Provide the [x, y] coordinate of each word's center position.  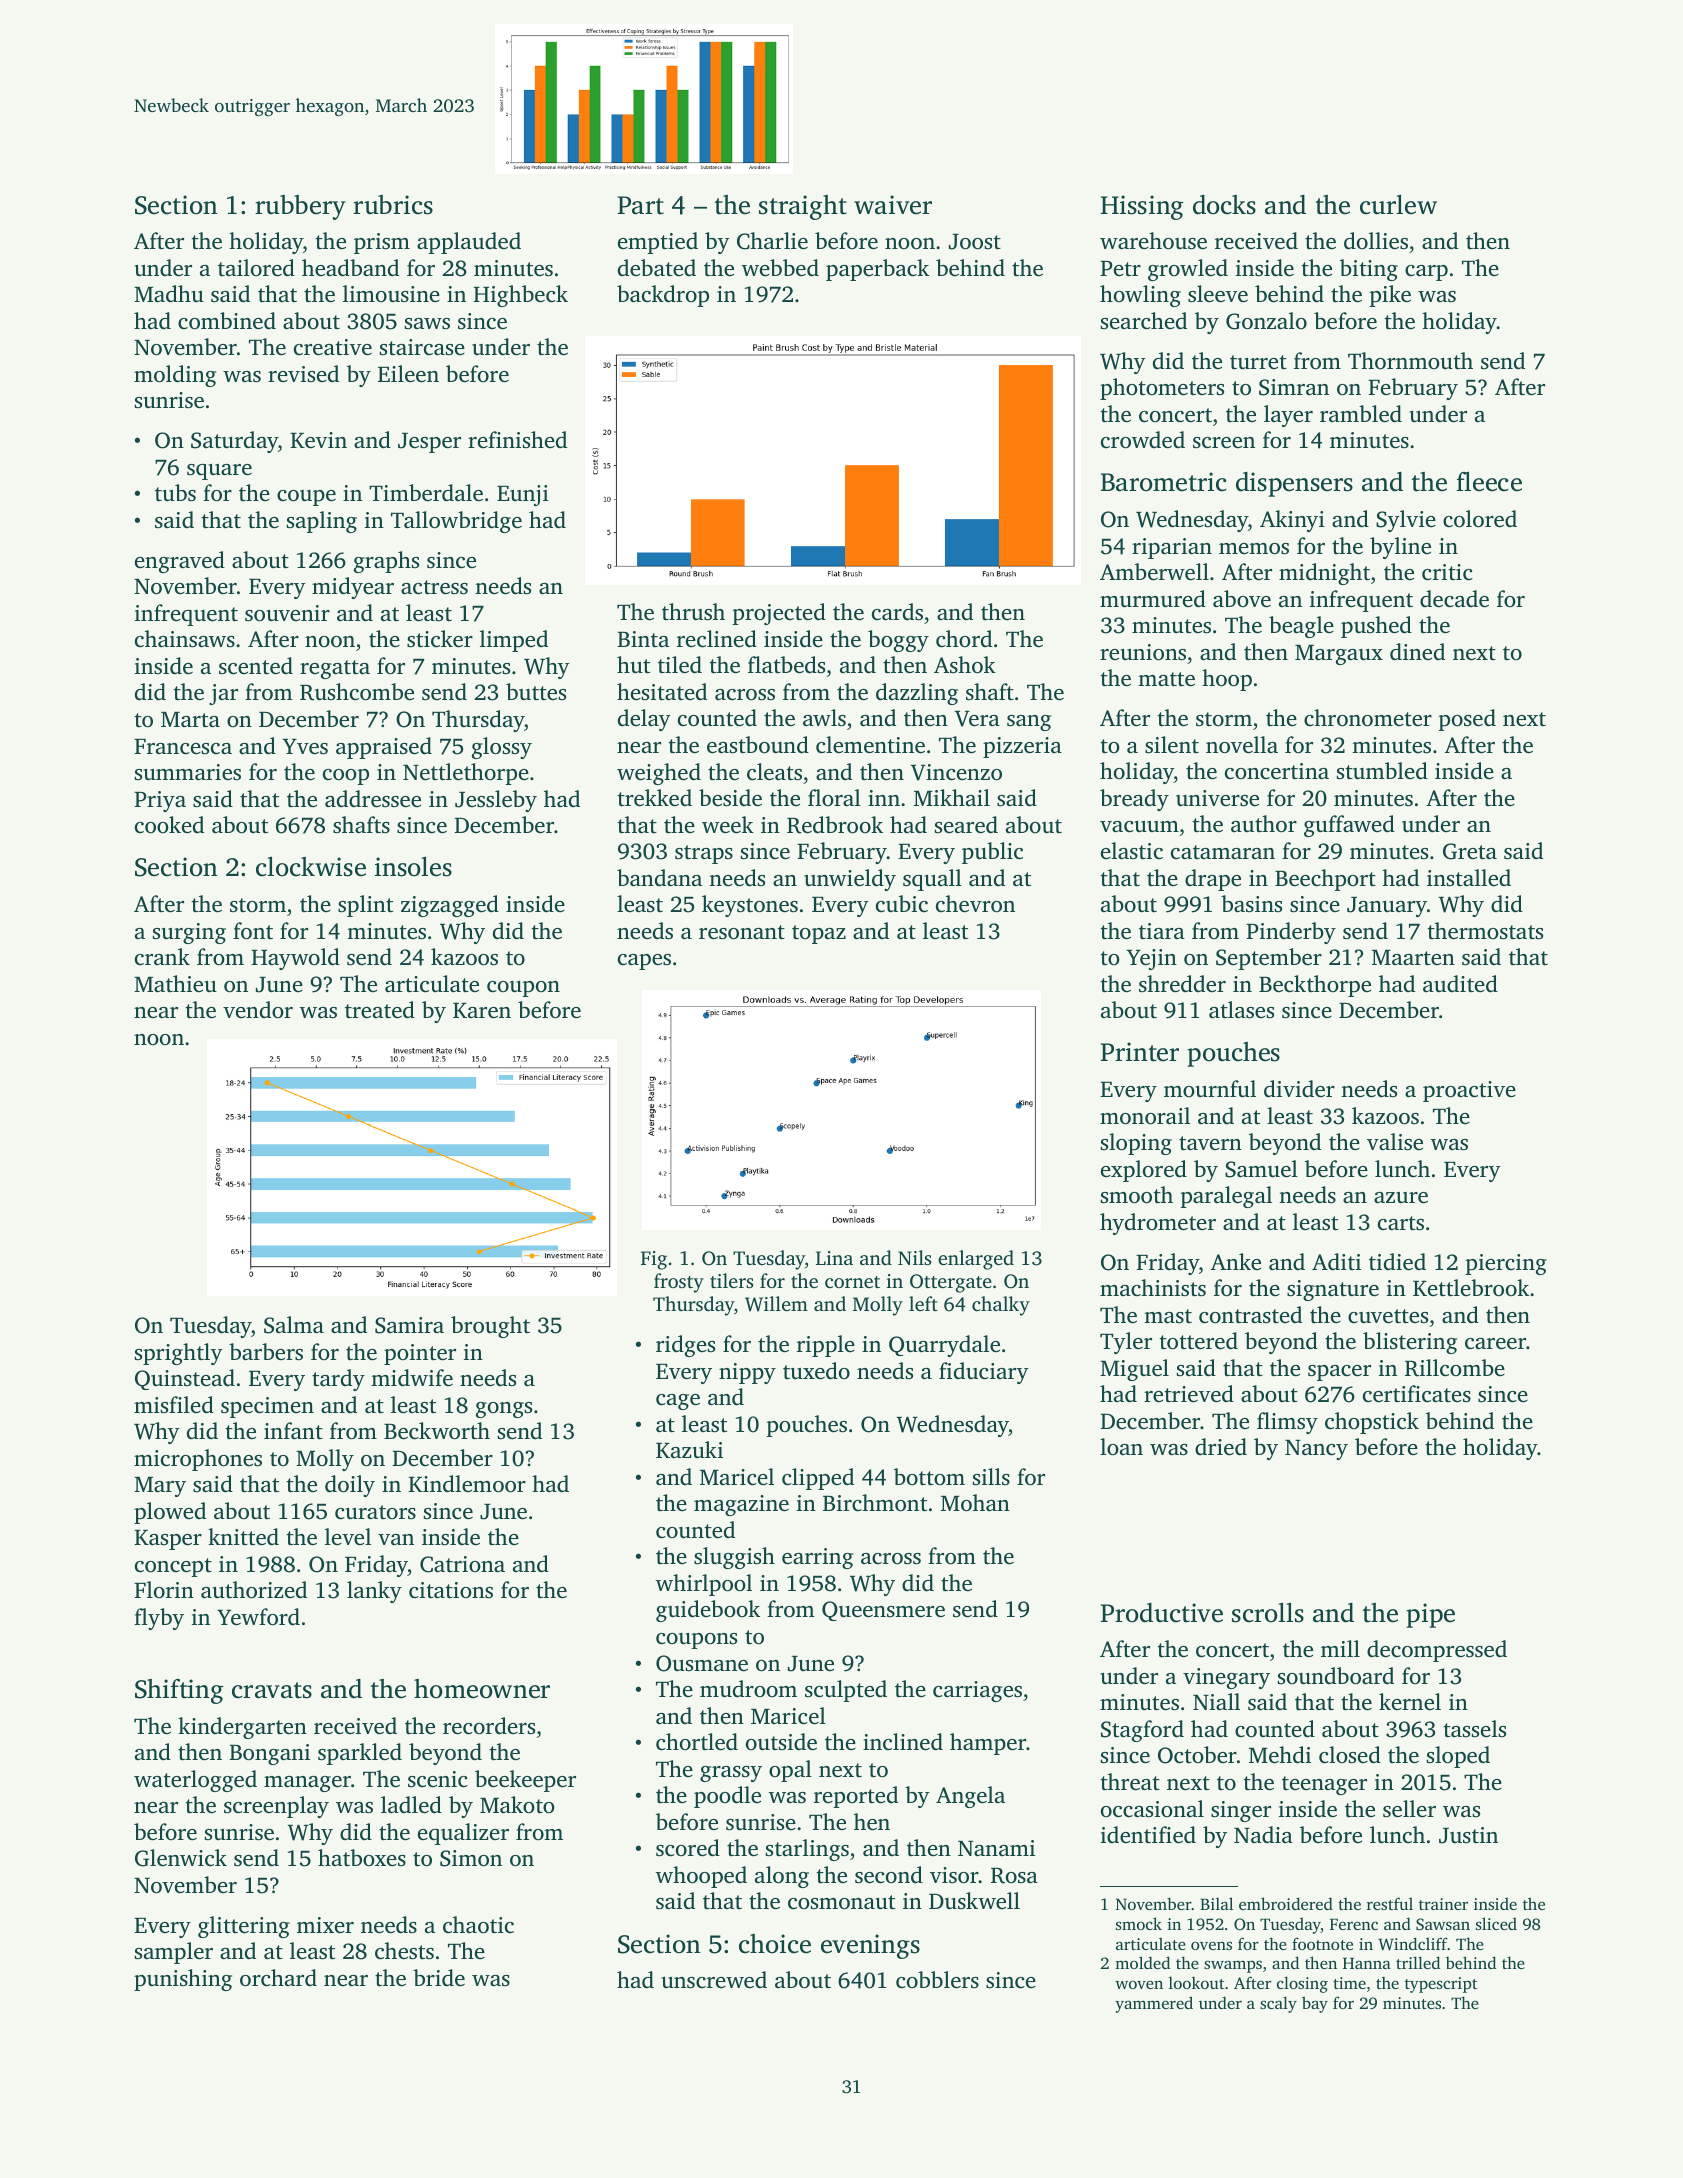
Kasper [168, 1540]
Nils [914, 1257]
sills [991, 1476]
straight [803, 207]
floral [834, 797]
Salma [294, 1325]
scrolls [1268, 1613]
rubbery [300, 207]
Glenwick [181, 1858]
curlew [1398, 205]
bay [1315, 2004]
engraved [180, 562]
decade [1454, 599]
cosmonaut [841, 1902]
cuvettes [1388, 1316]
